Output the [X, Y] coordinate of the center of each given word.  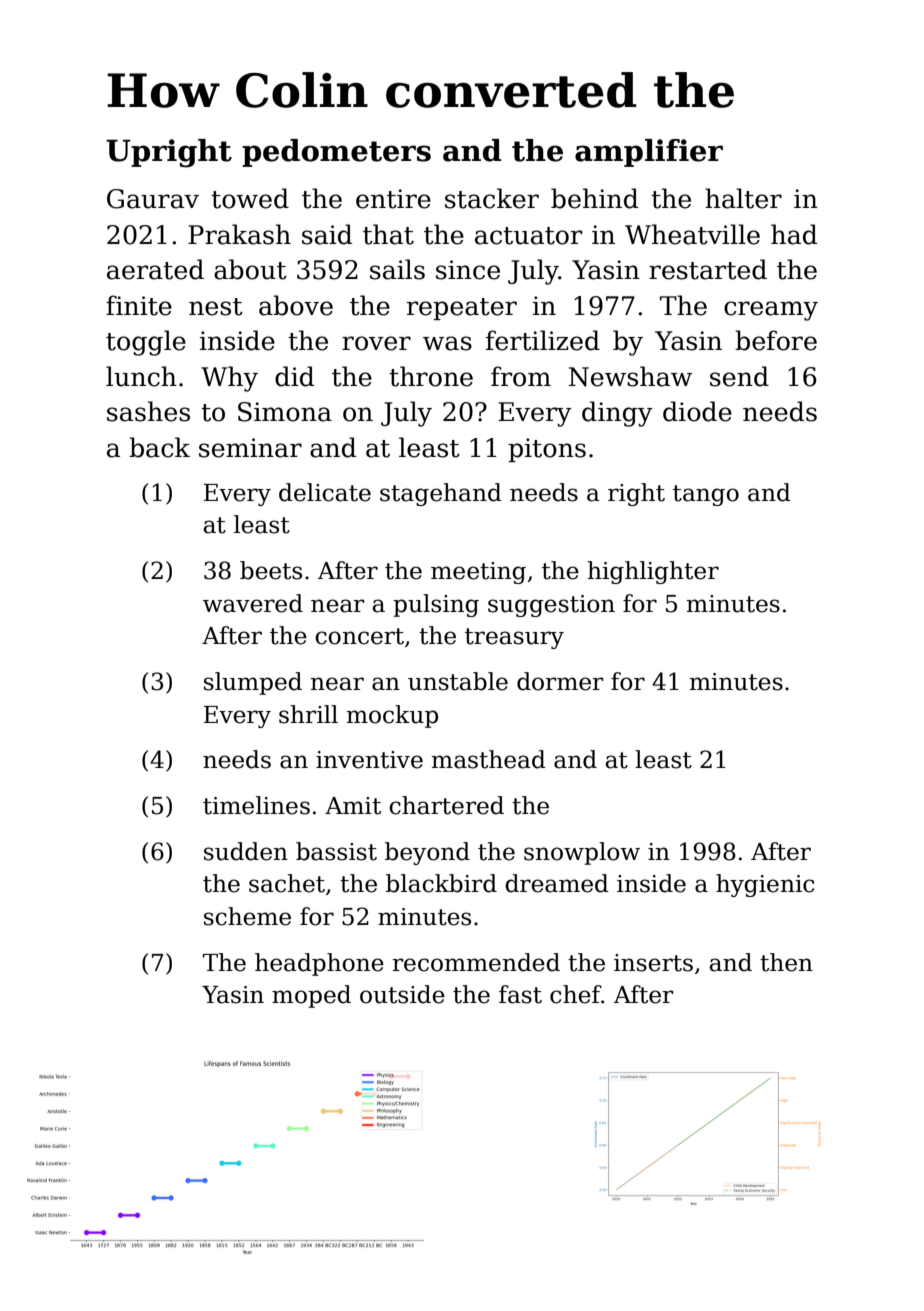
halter [743, 198]
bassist [336, 851]
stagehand [441, 494]
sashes [148, 411]
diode [697, 411]
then [786, 962]
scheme [247, 916]
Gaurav [153, 199]
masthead [488, 759]
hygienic [765, 885]
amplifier [649, 153]
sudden [246, 851]
